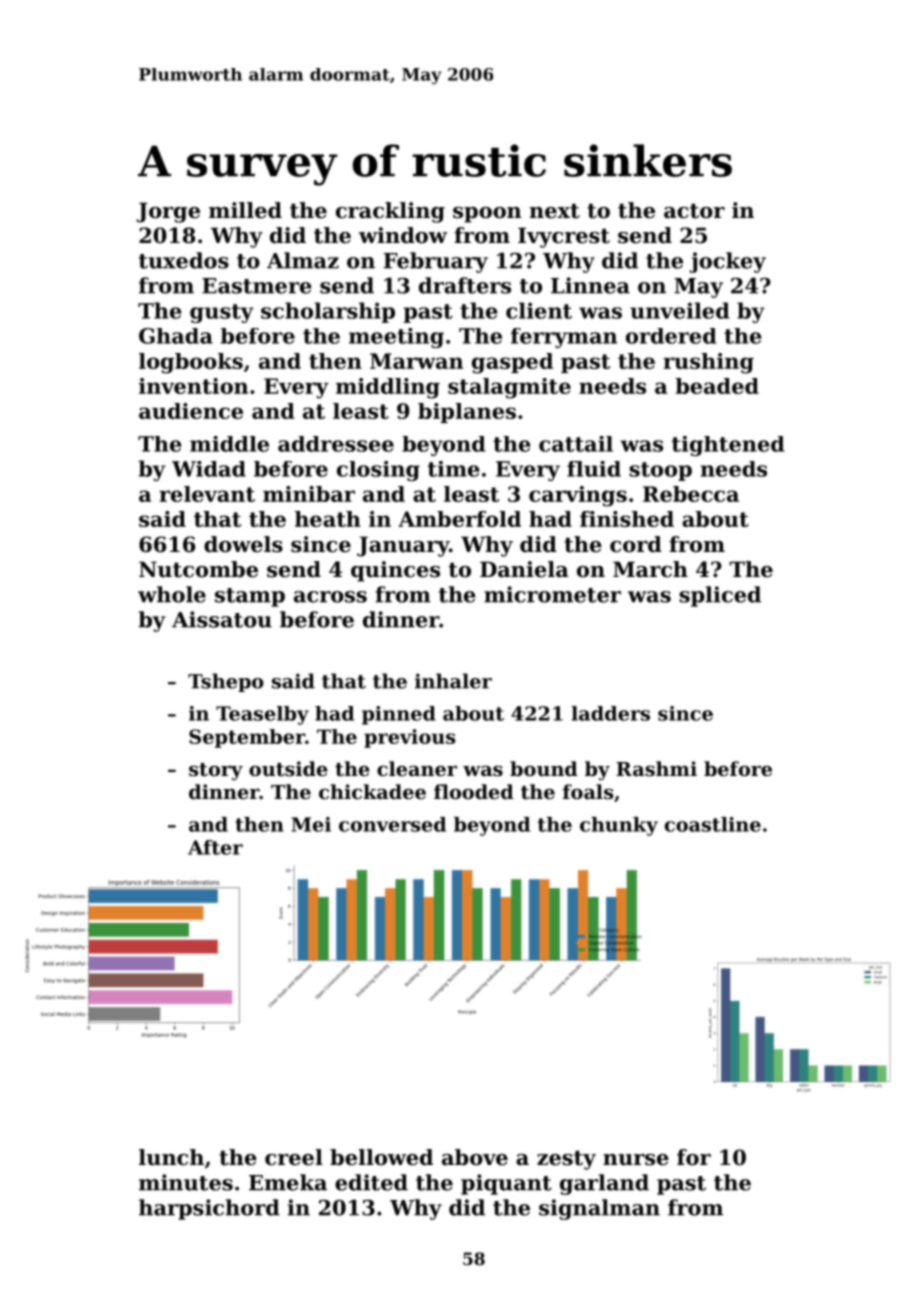 The width and height of the screenshot is (924, 1311). I want to click on inhaler, so click(453, 681).
